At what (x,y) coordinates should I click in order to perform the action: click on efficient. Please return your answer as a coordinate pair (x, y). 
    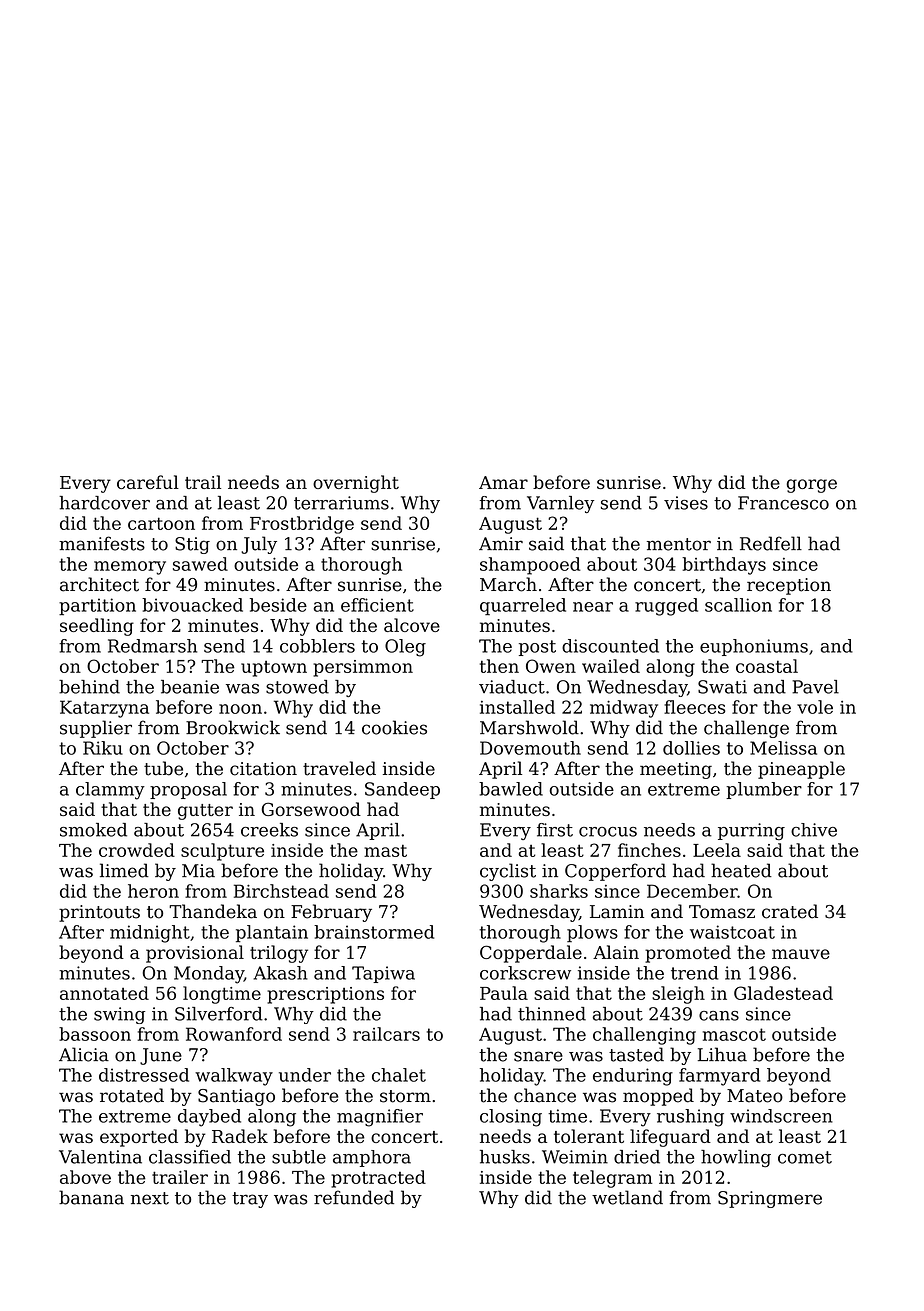
    Looking at the image, I should click on (377, 605).
